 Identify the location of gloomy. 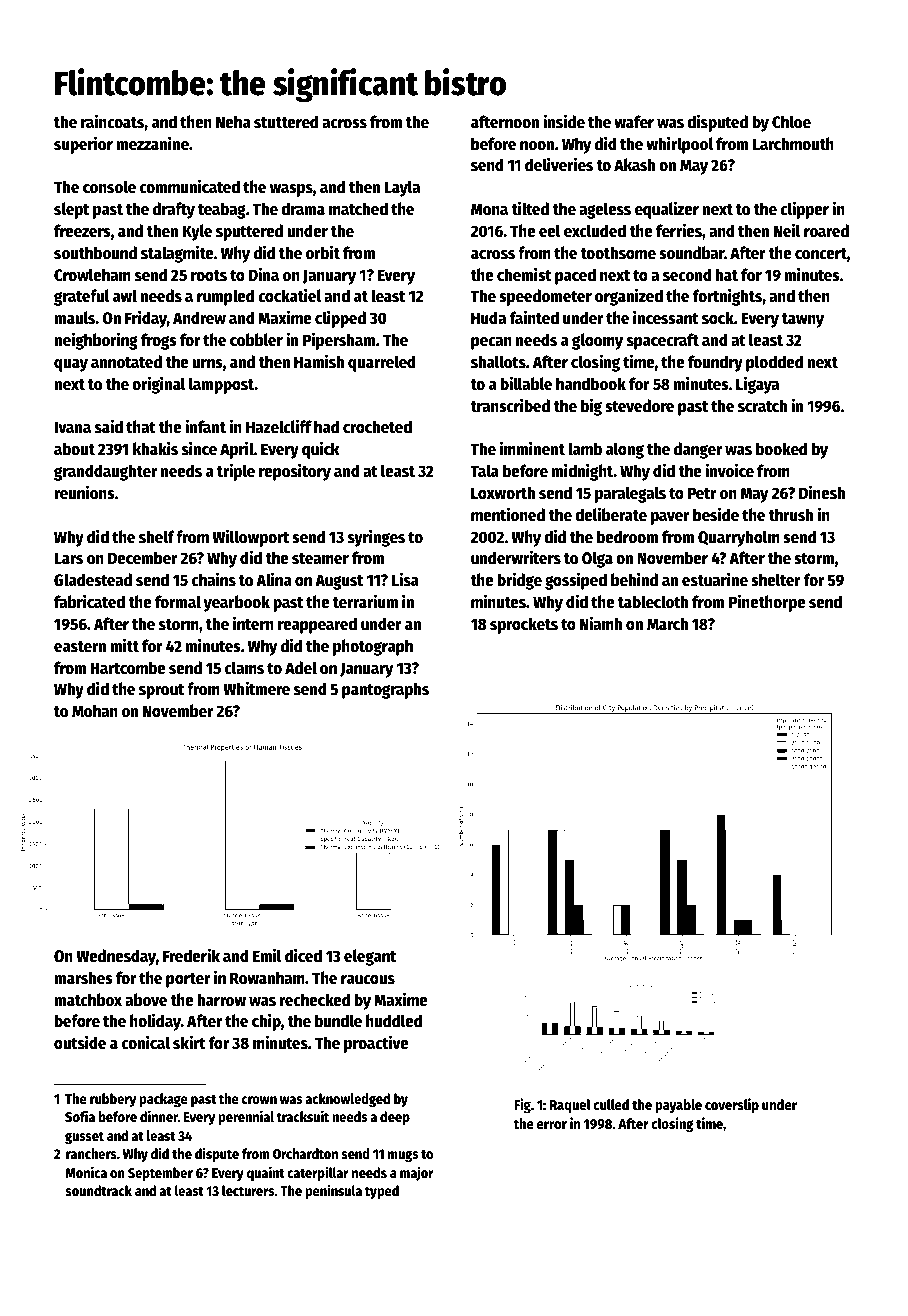
(597, 341).
